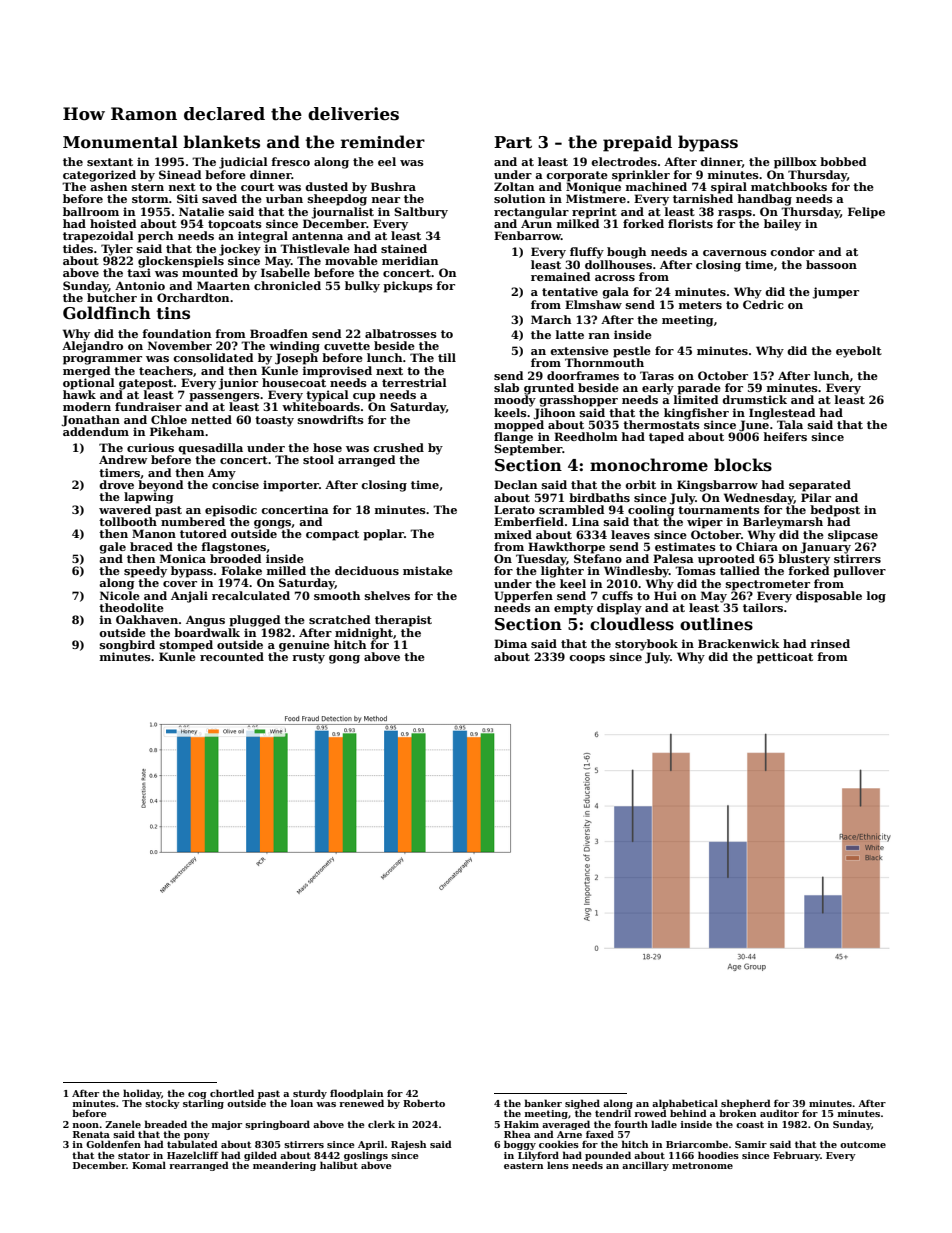 This screenshot has width=952, height=1233. What do you see at coordinates (120, 595) in the screenshot?
I see `Nicole` at bounding box center [120, 595].
